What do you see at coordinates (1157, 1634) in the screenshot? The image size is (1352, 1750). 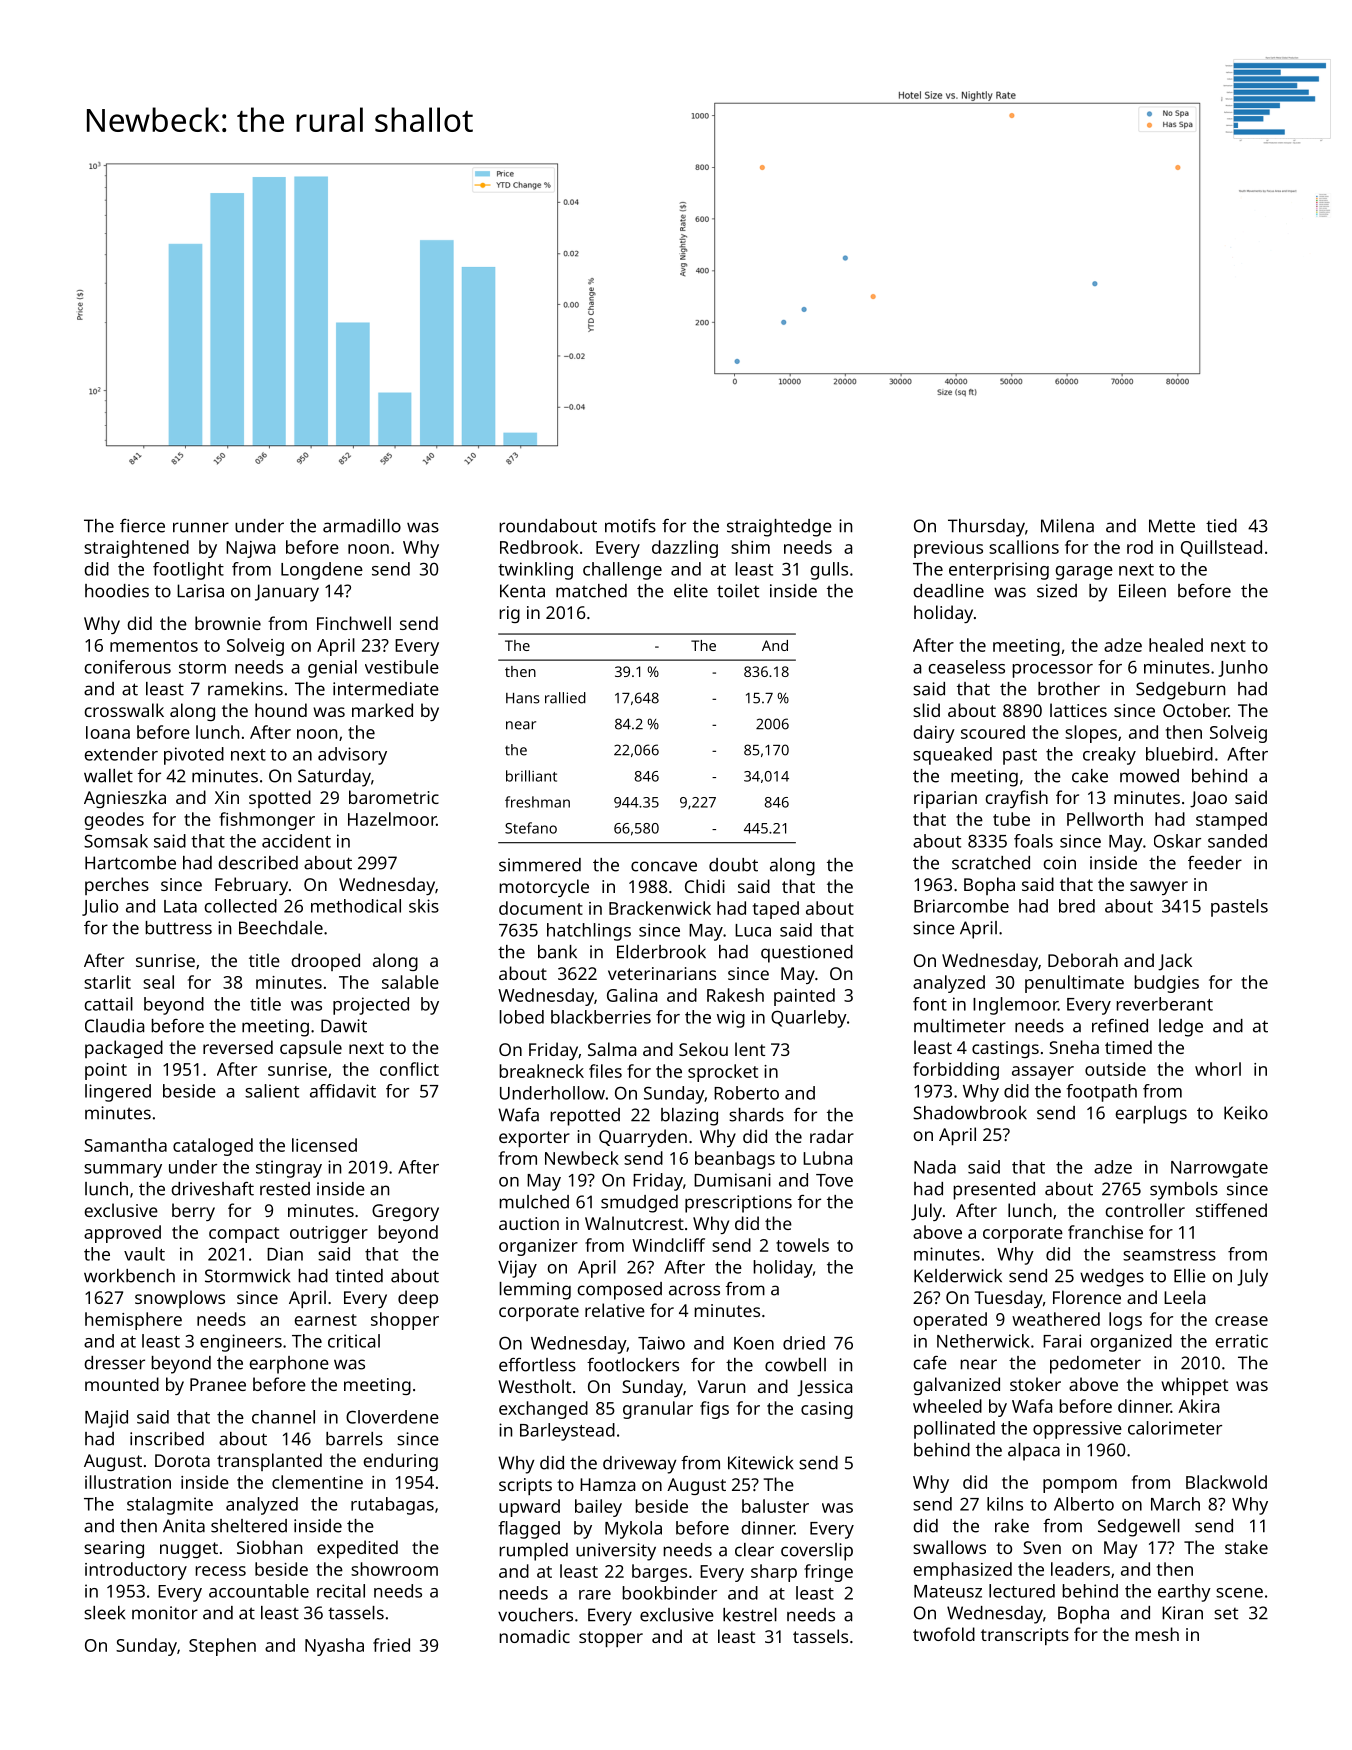 I see `mesh` at bounding box center [1157, 1634].
